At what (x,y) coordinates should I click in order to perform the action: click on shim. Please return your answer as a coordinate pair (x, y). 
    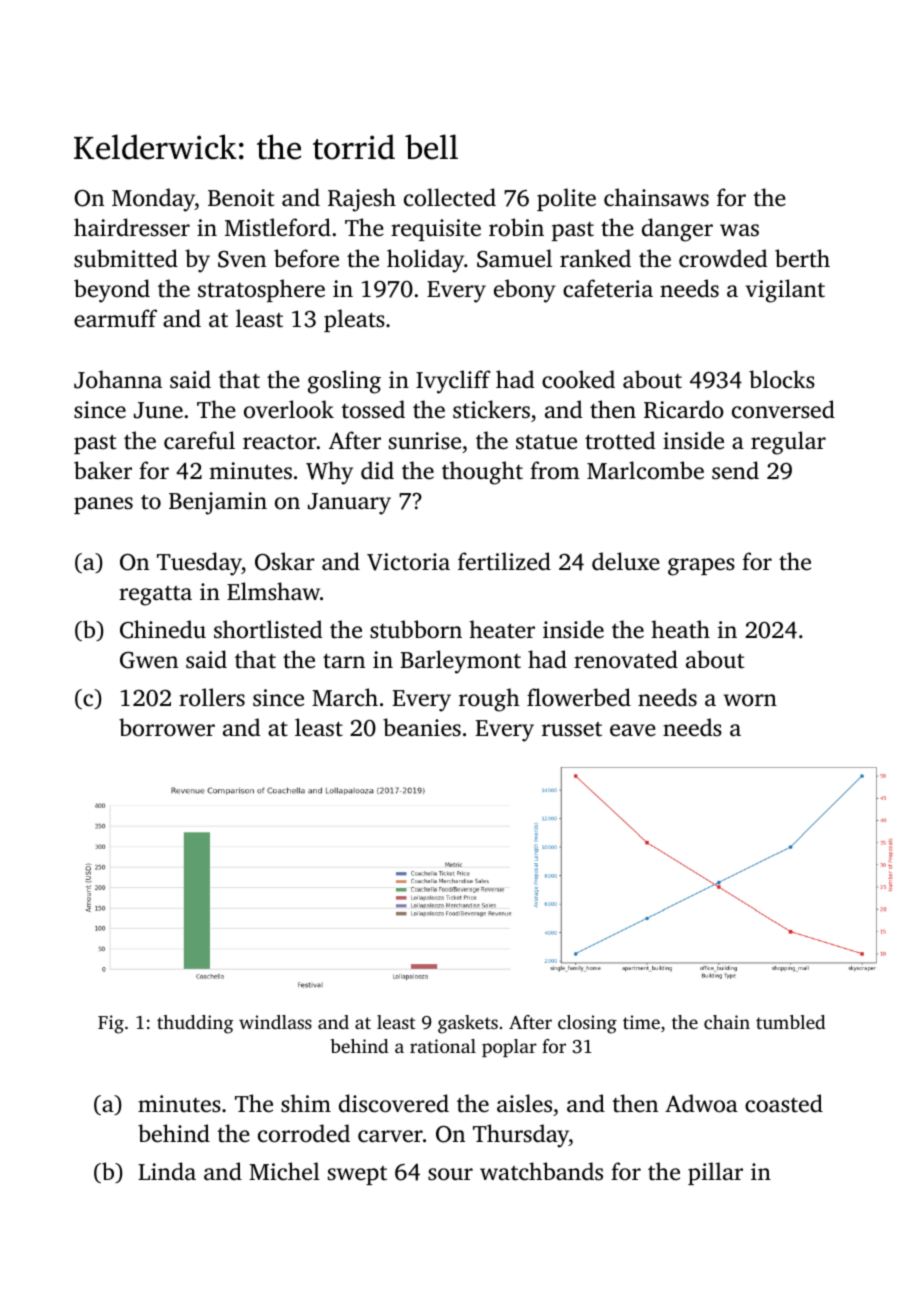
    Looking at the image, I should click on (306, 1103).
